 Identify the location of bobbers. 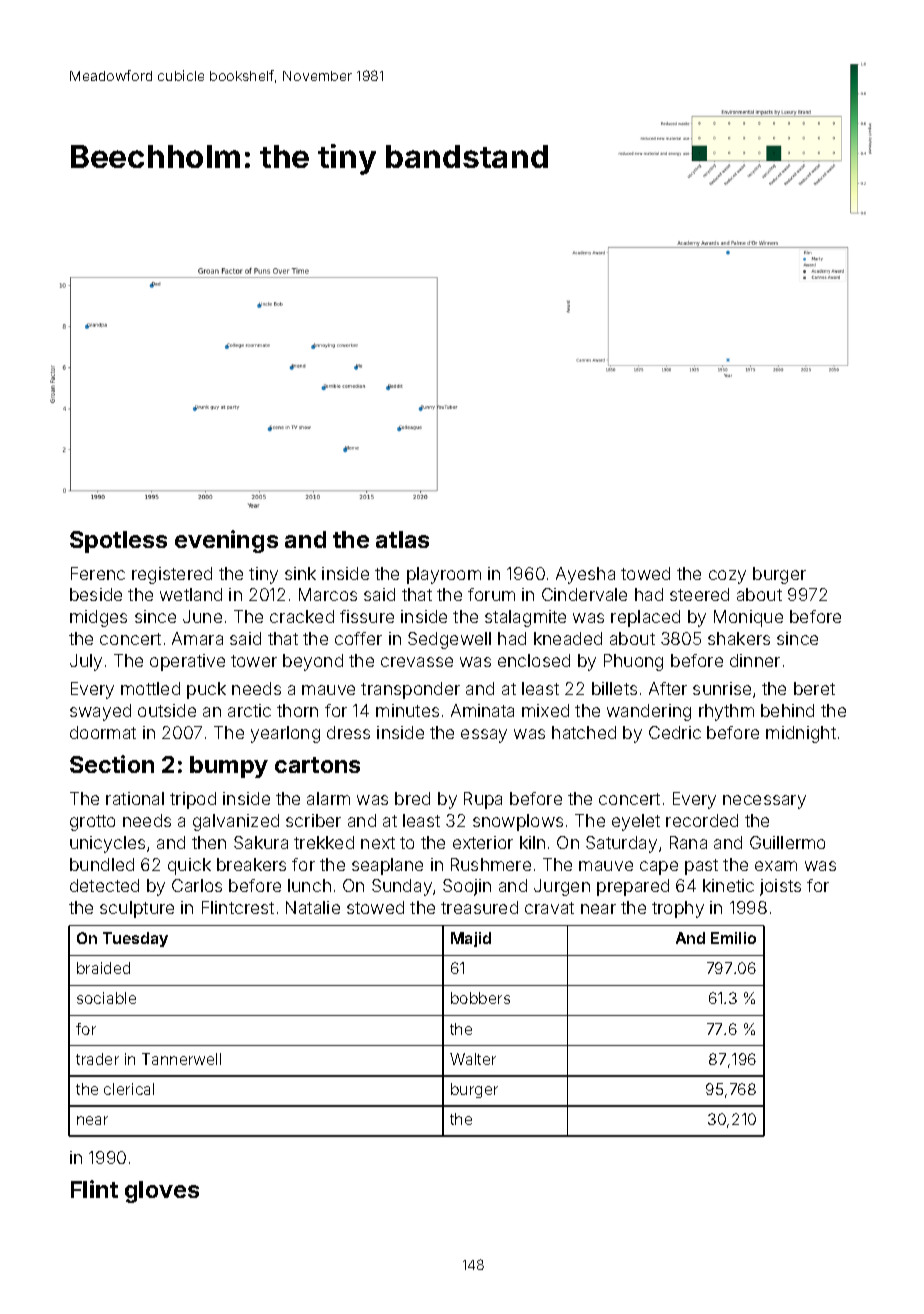
(480, 998).
